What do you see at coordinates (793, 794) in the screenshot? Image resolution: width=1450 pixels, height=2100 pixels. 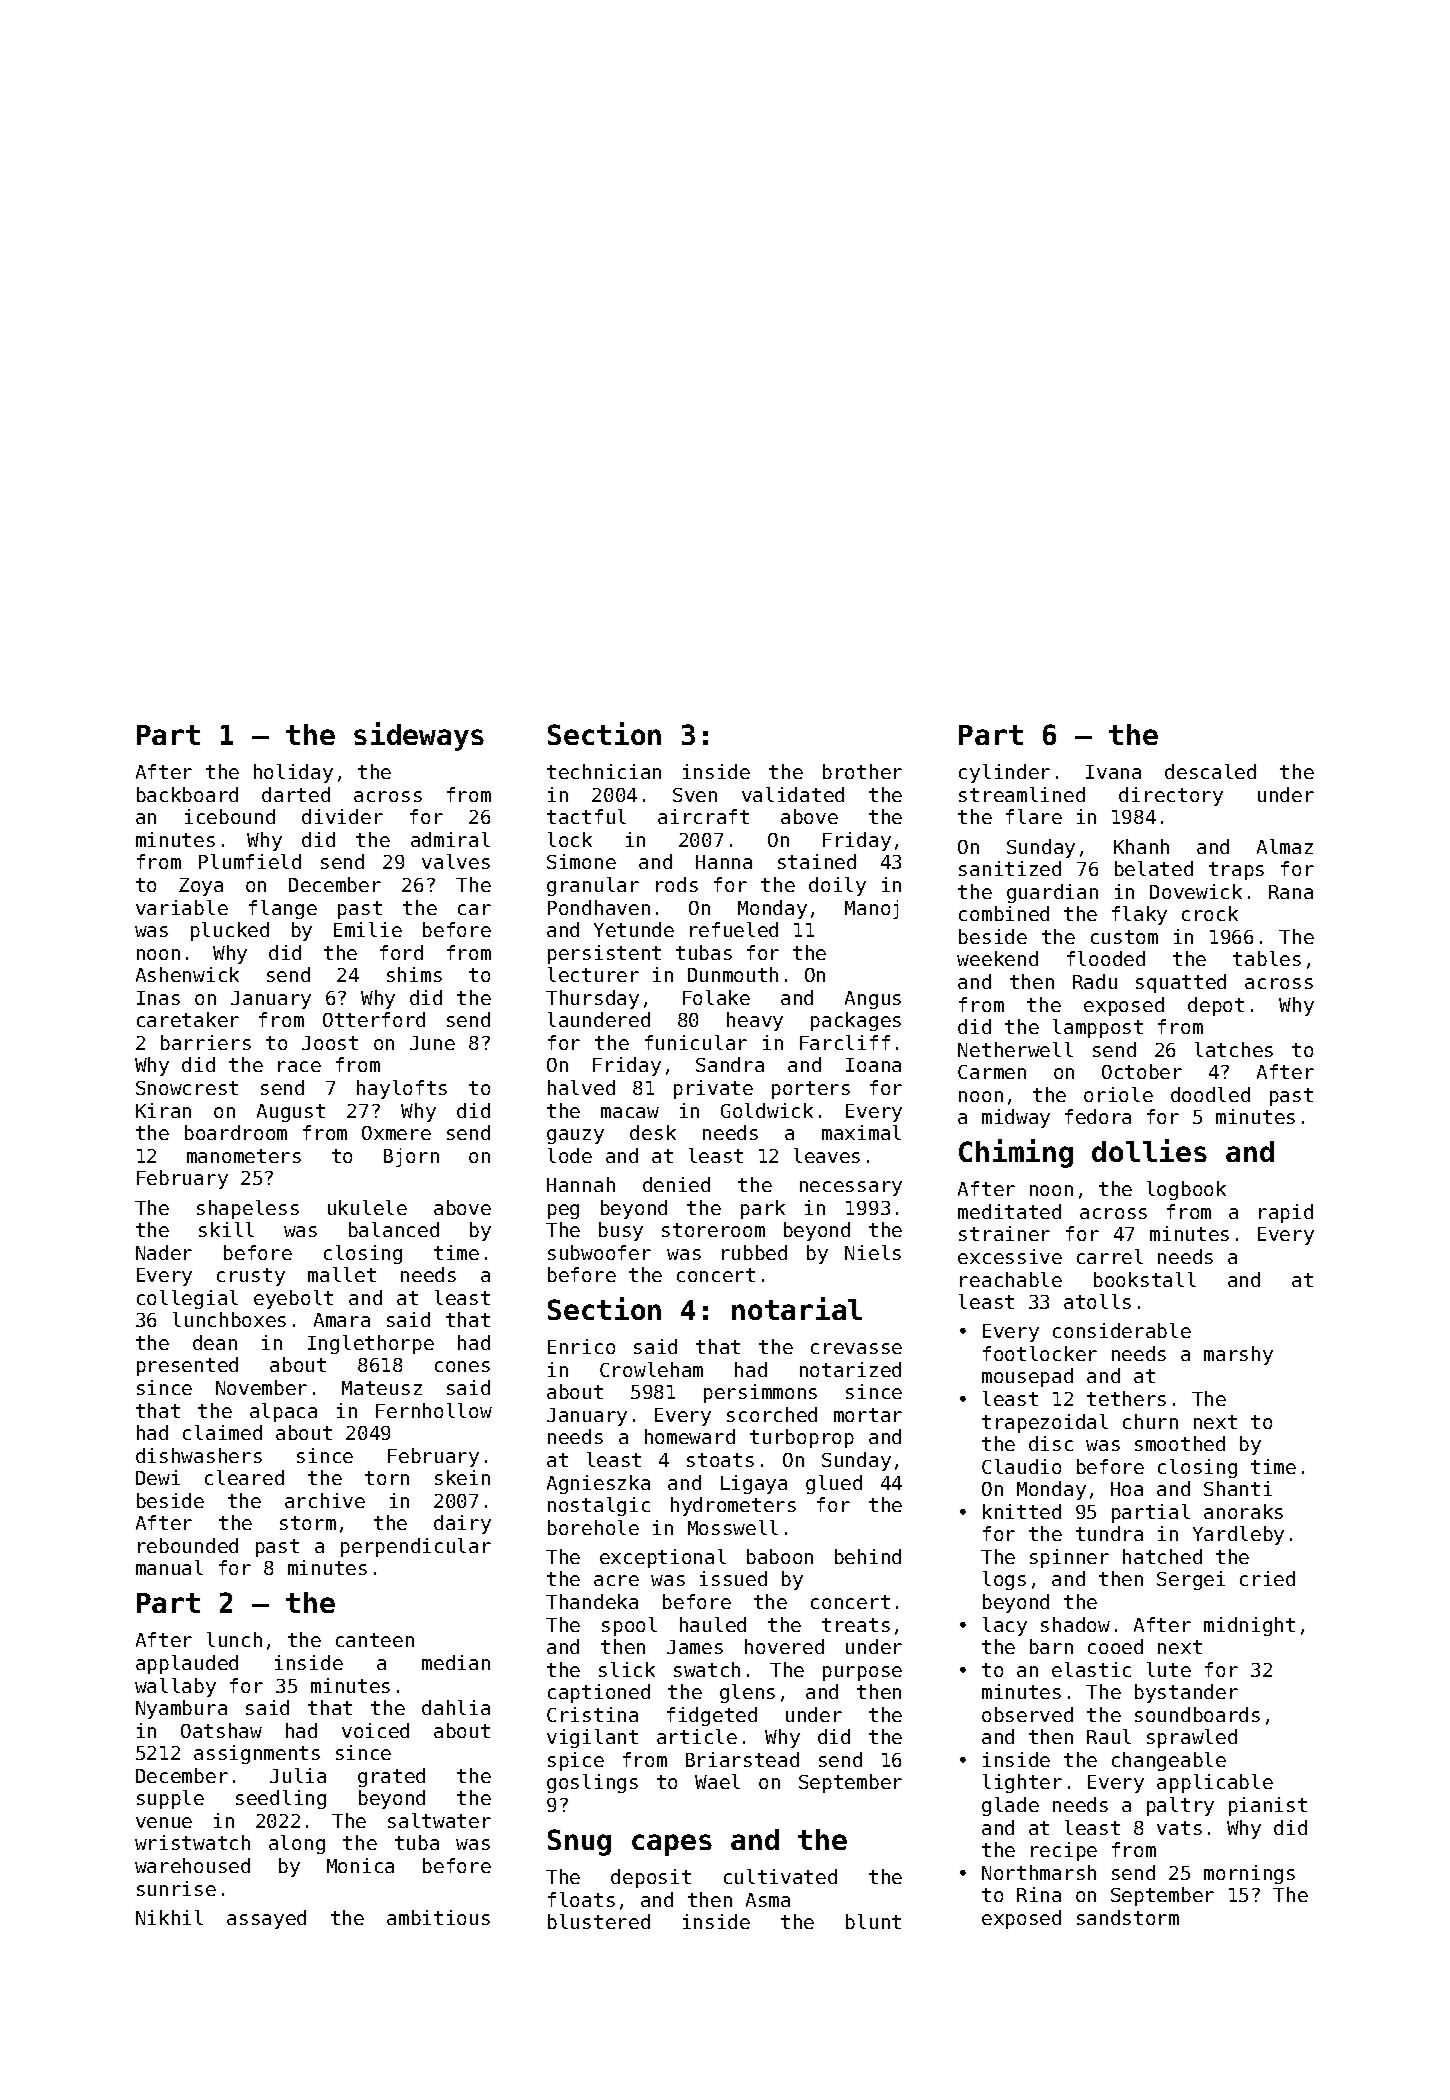 I see `validated` at bounding box center [793, 794].
